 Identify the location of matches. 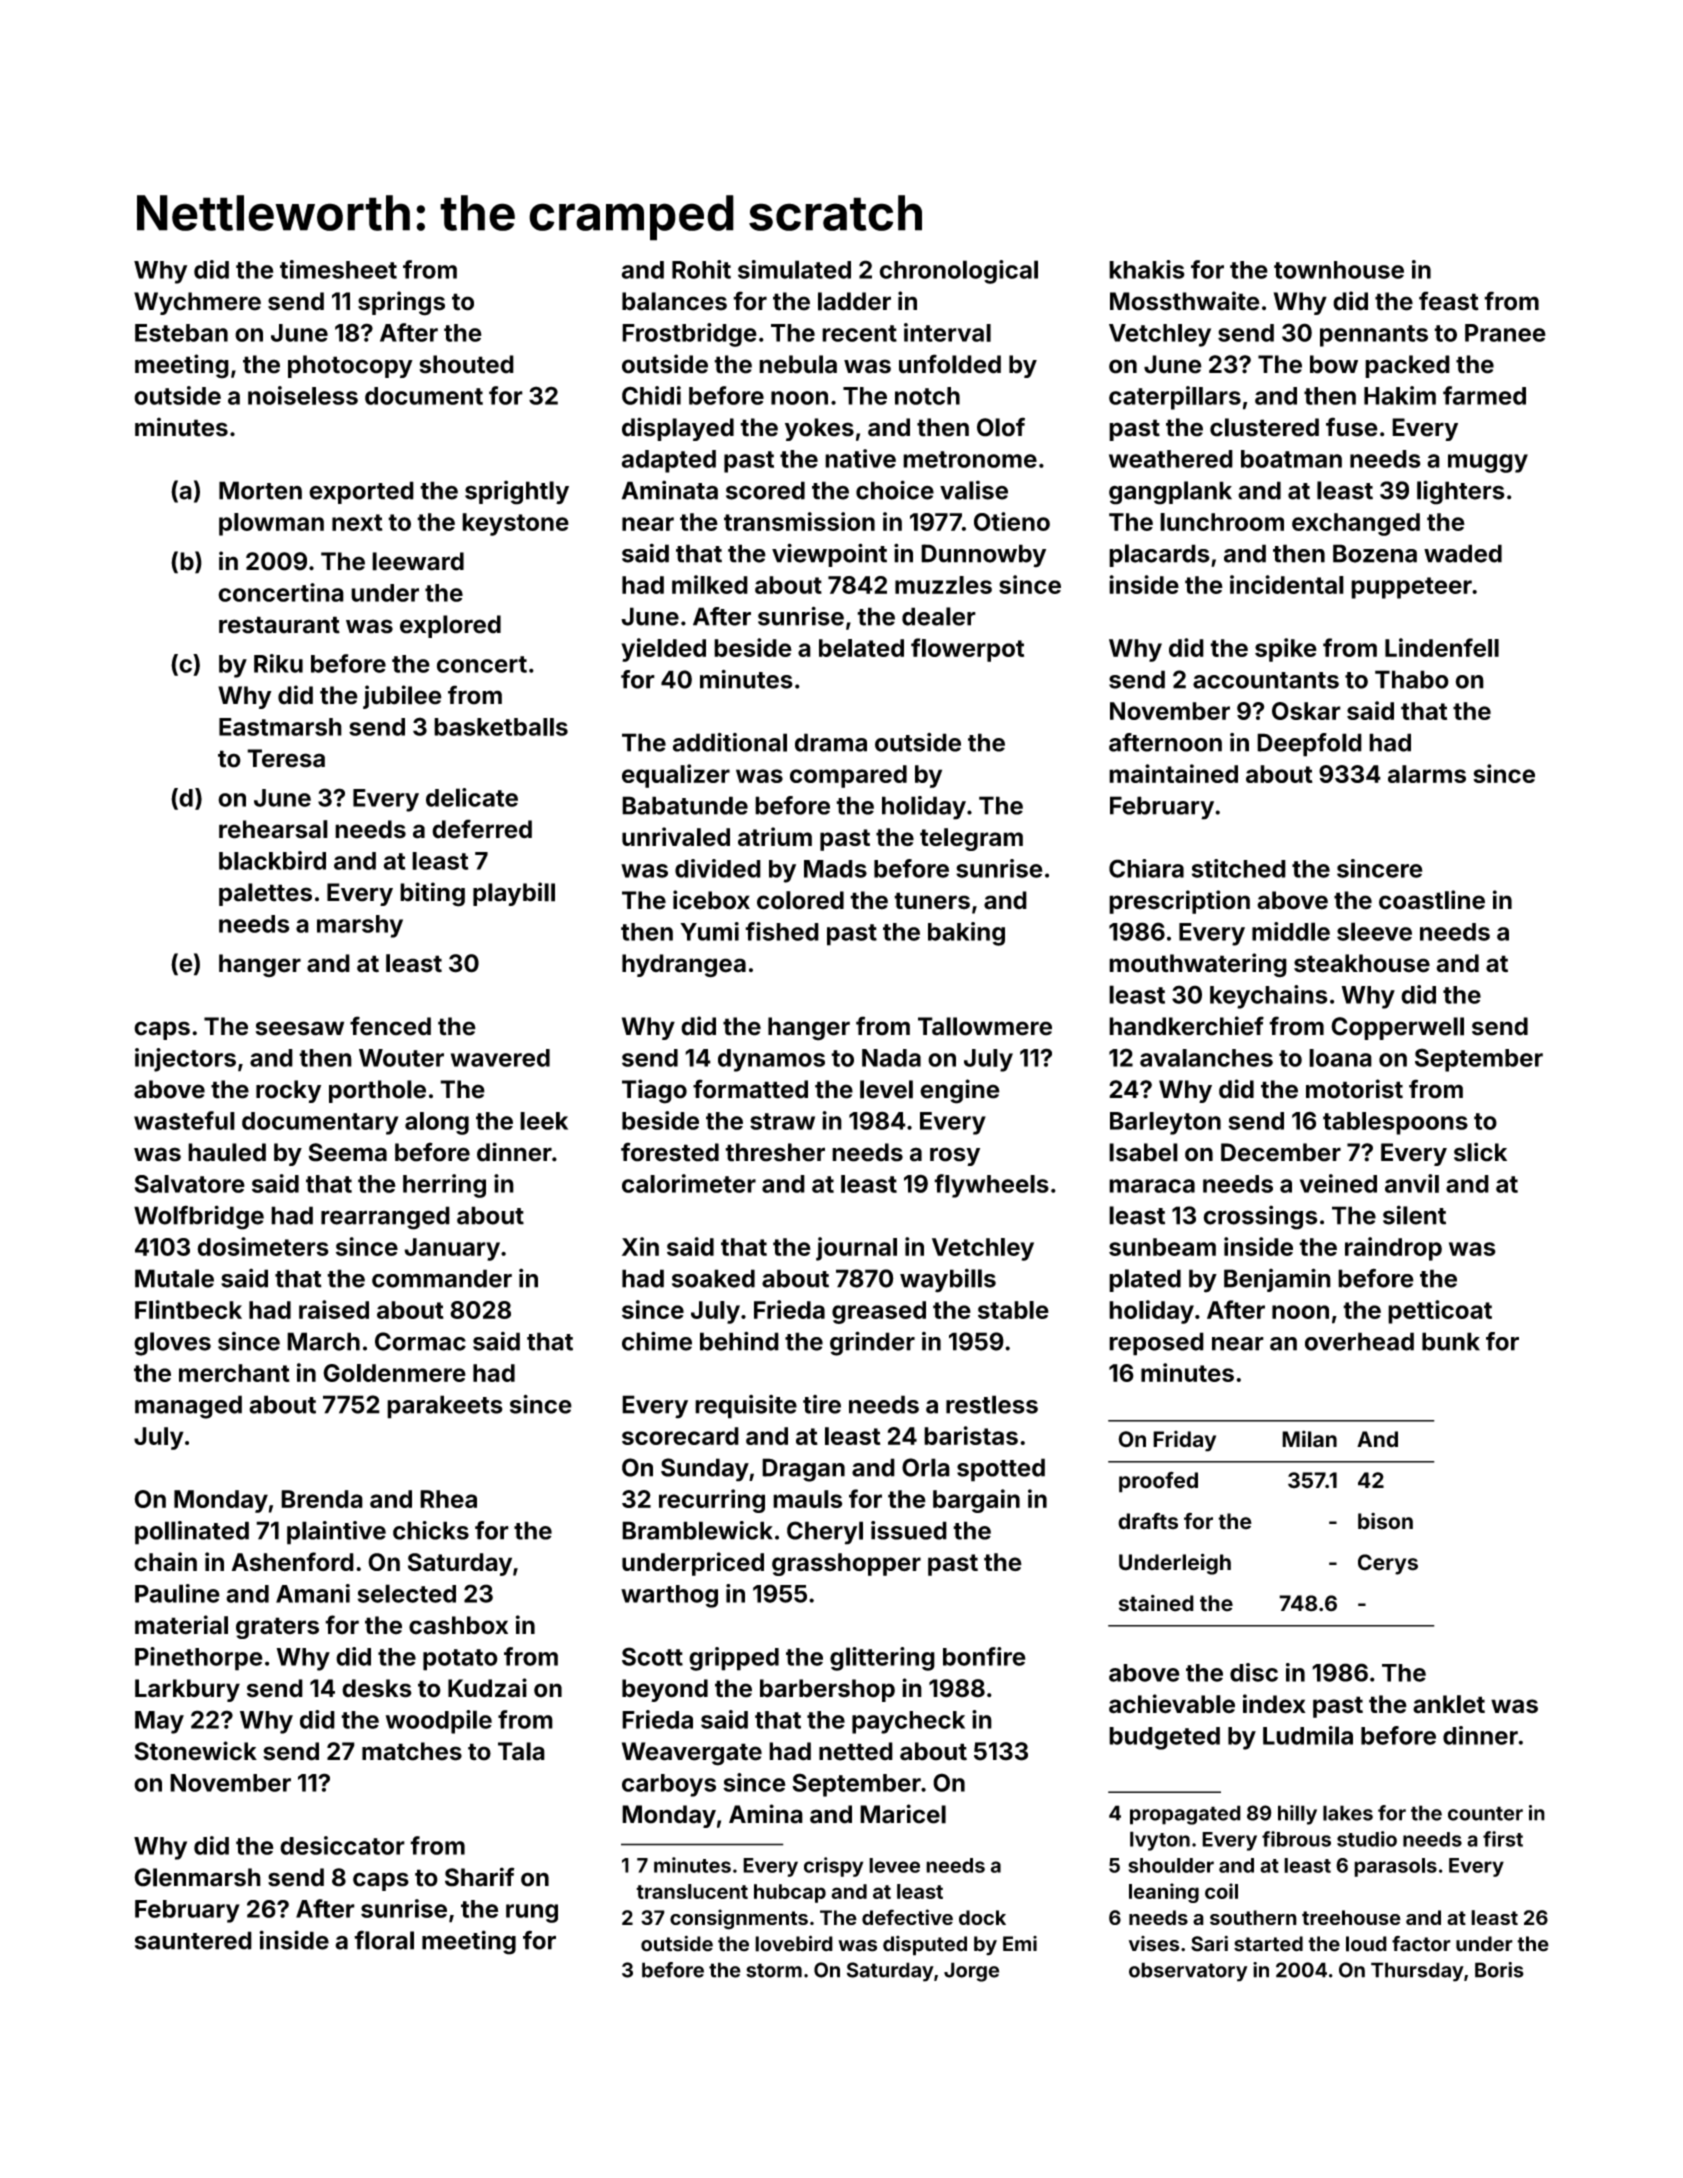
(412, 1751).
